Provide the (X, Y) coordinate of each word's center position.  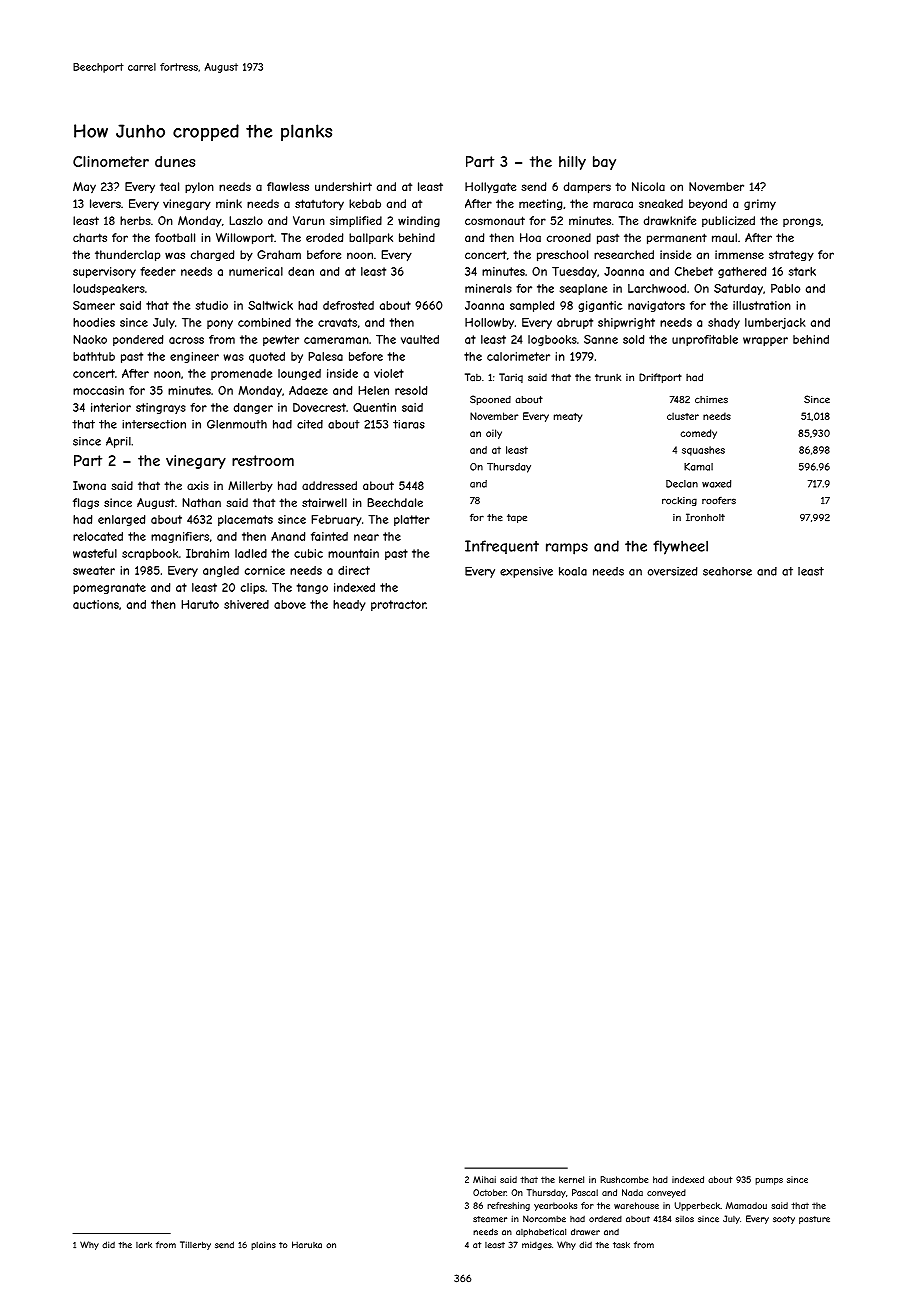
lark (144, 1245)
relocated (98, 536)
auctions (96, 604)
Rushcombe (624, 1179)
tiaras (409, 424)
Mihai (484, 1179)
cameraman (336, 340)
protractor (398, 605)
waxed (716, 484)
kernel (571, 1179)
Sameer (94, 305)
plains (263, 1245)
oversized (672, 571)
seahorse (727, 571)
